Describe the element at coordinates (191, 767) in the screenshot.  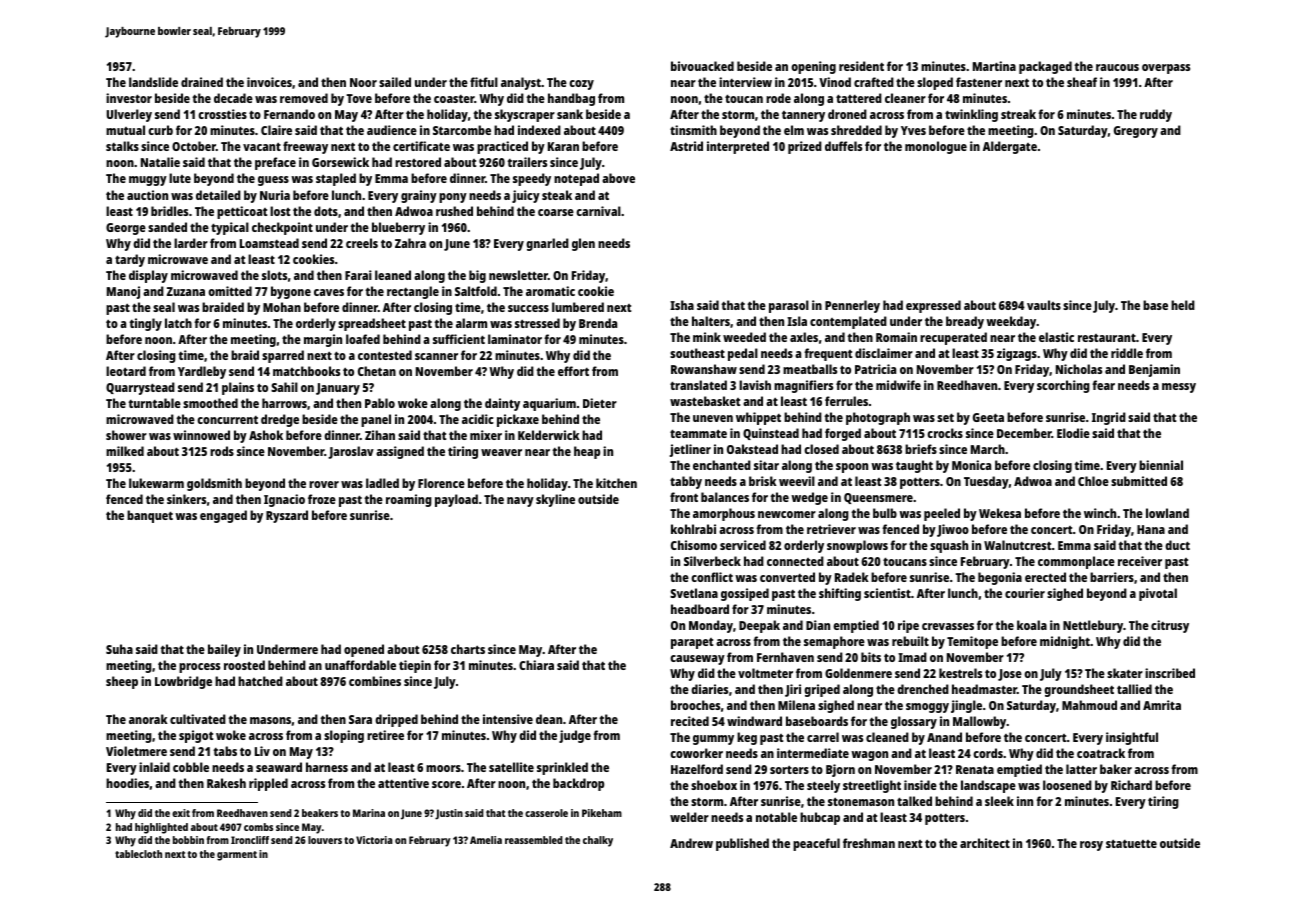
I see `cobble` at that location.
